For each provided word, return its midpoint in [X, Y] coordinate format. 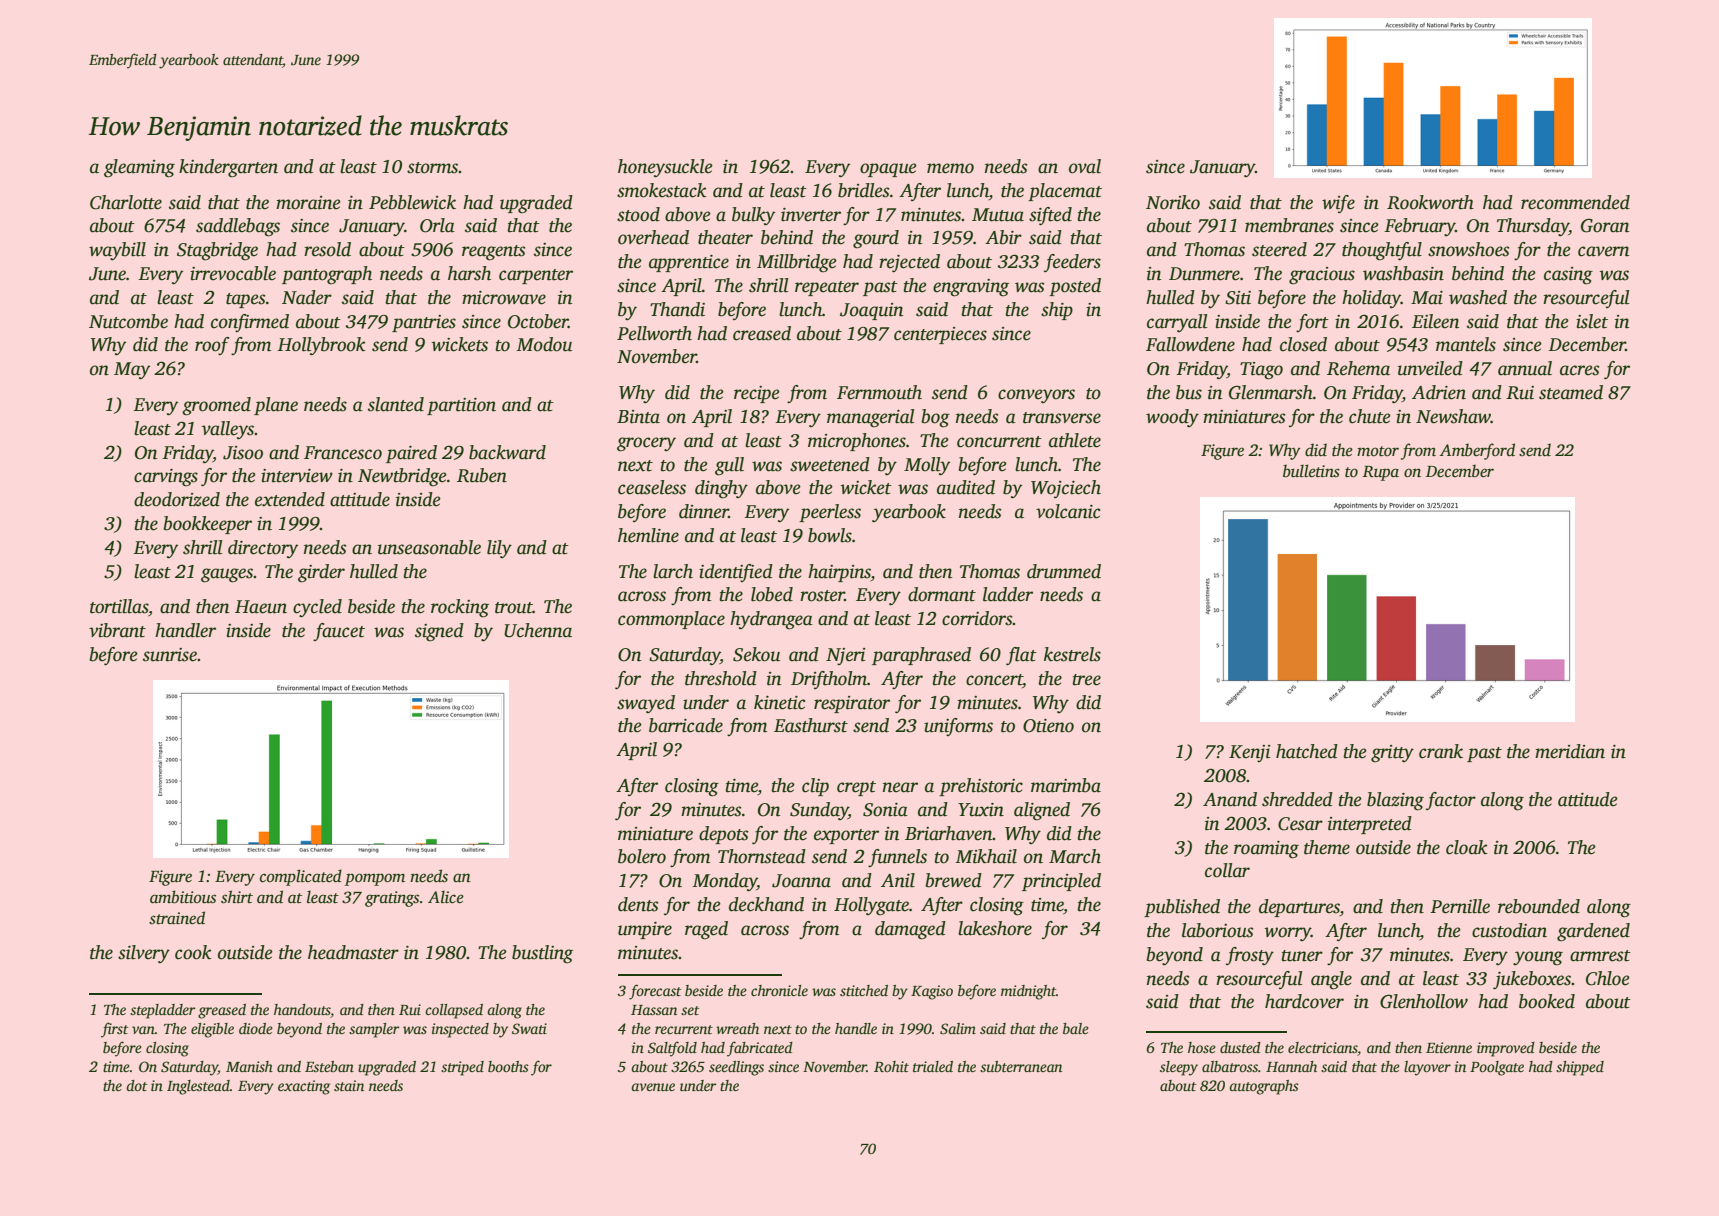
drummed [1064, 571]
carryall [1177, 323]
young [1538, 958]
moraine [308, 203]
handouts [302, 1011]
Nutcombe [128, 321]
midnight [1028, 992]
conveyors [1036, 396]
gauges [227, 575]
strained [177, 918]
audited [966, 487]
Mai [1427, 298]
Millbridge [797, 263]
